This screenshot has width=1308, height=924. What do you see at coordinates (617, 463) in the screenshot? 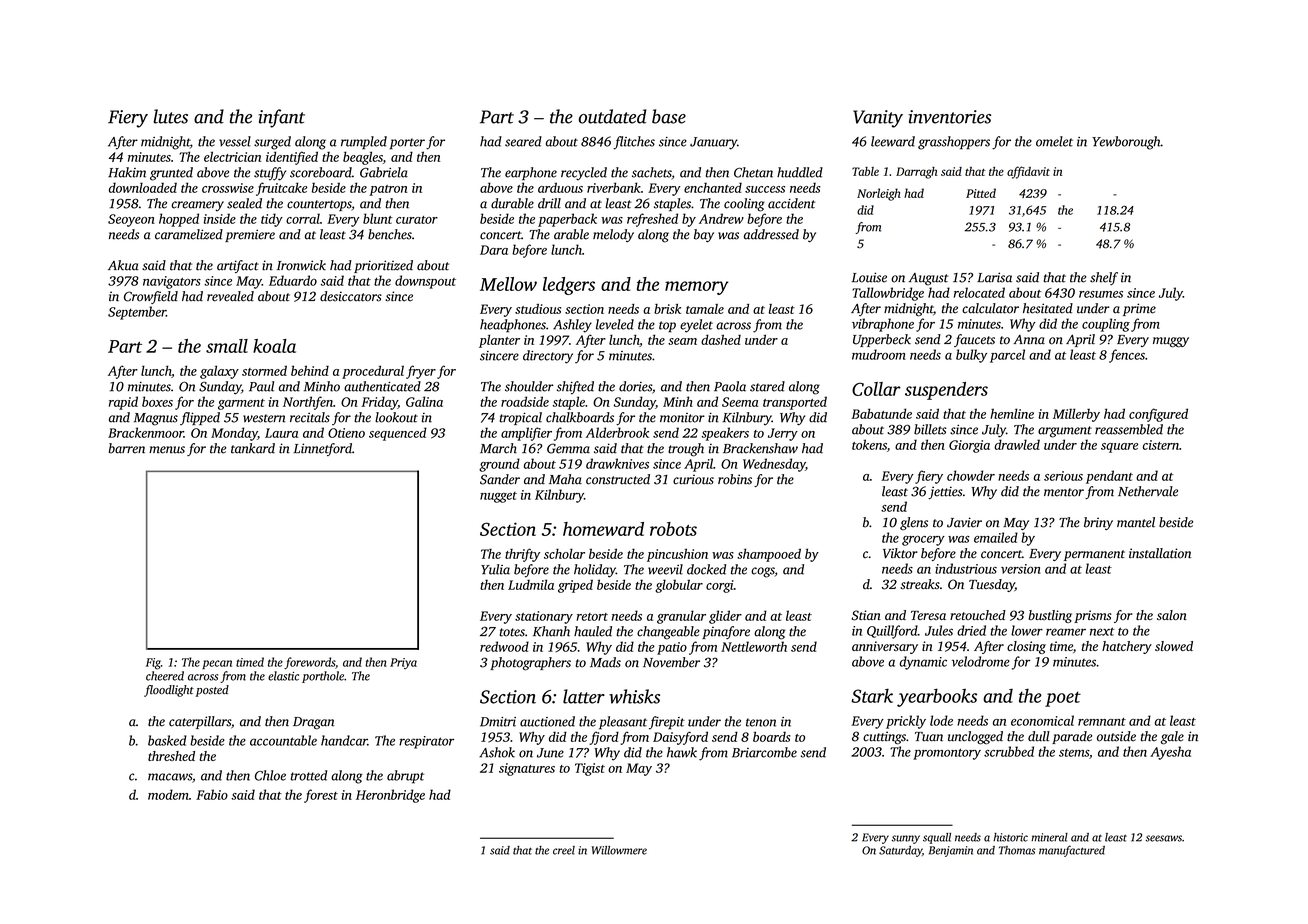
I see `drawknives` at bounding box center [617, 463].
